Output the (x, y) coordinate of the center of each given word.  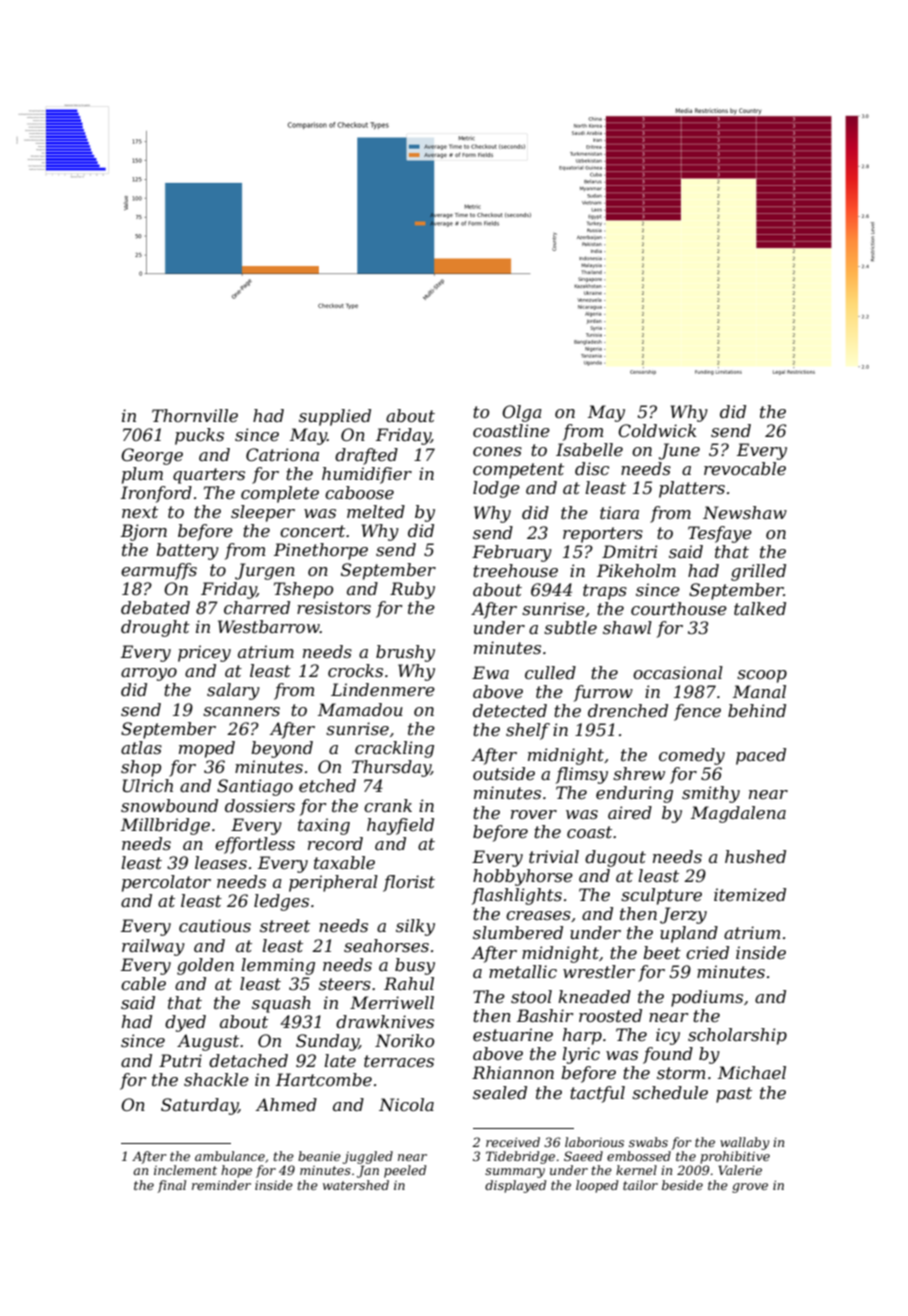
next (140, 512)
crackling (394, 749)
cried (707, 952)
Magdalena (738, 814)
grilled (758, 572)
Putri (180, 1060)
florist (409, 883)
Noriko (404, 1040)
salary (233, 691)
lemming (278, 966)
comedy (692, 756)
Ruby (412, 590)
